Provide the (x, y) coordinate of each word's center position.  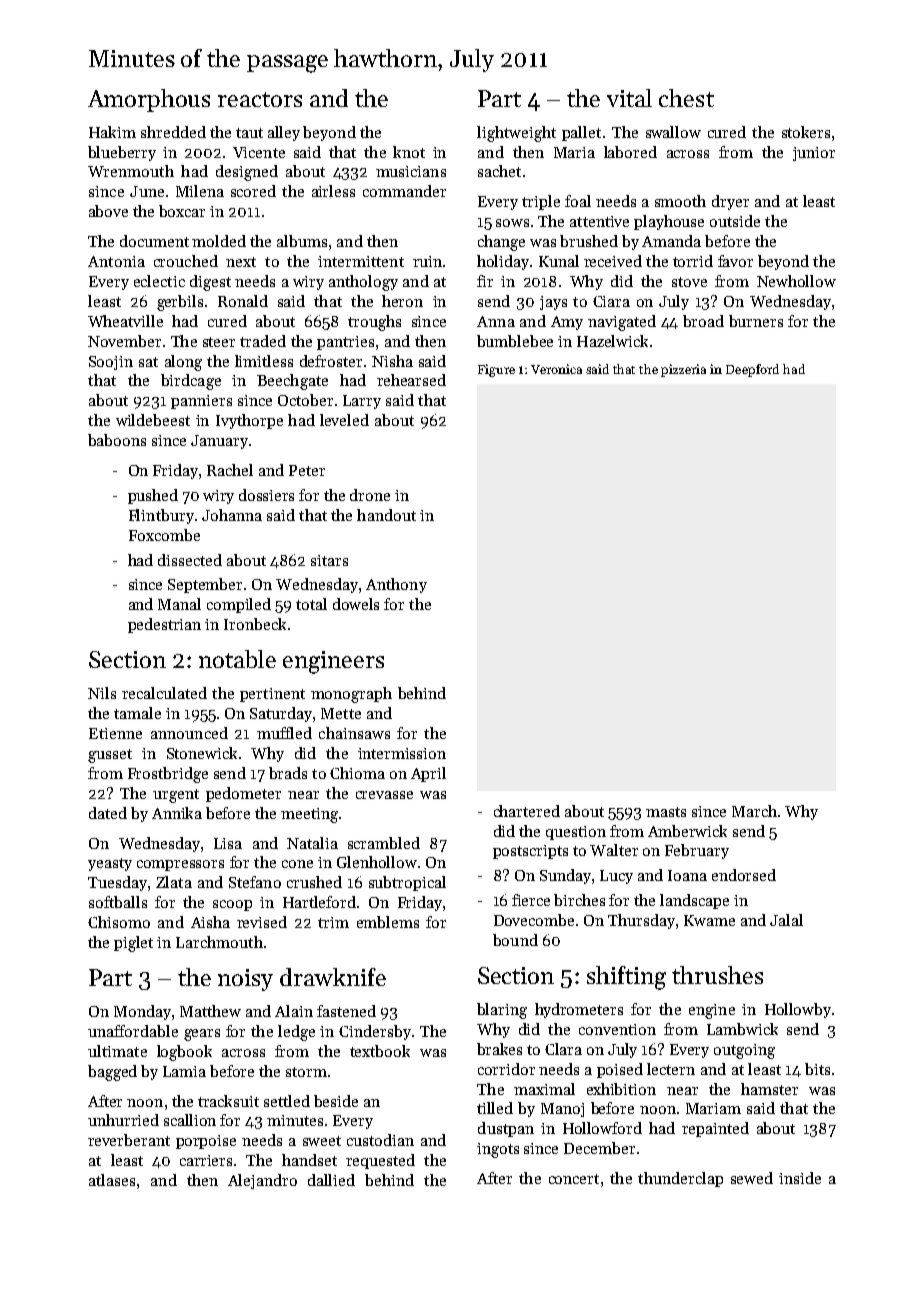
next (241, 262)
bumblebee (515, 341)
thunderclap (680, 1179)
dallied (331, 1180)
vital (629, 98)
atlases (112, 1180)
